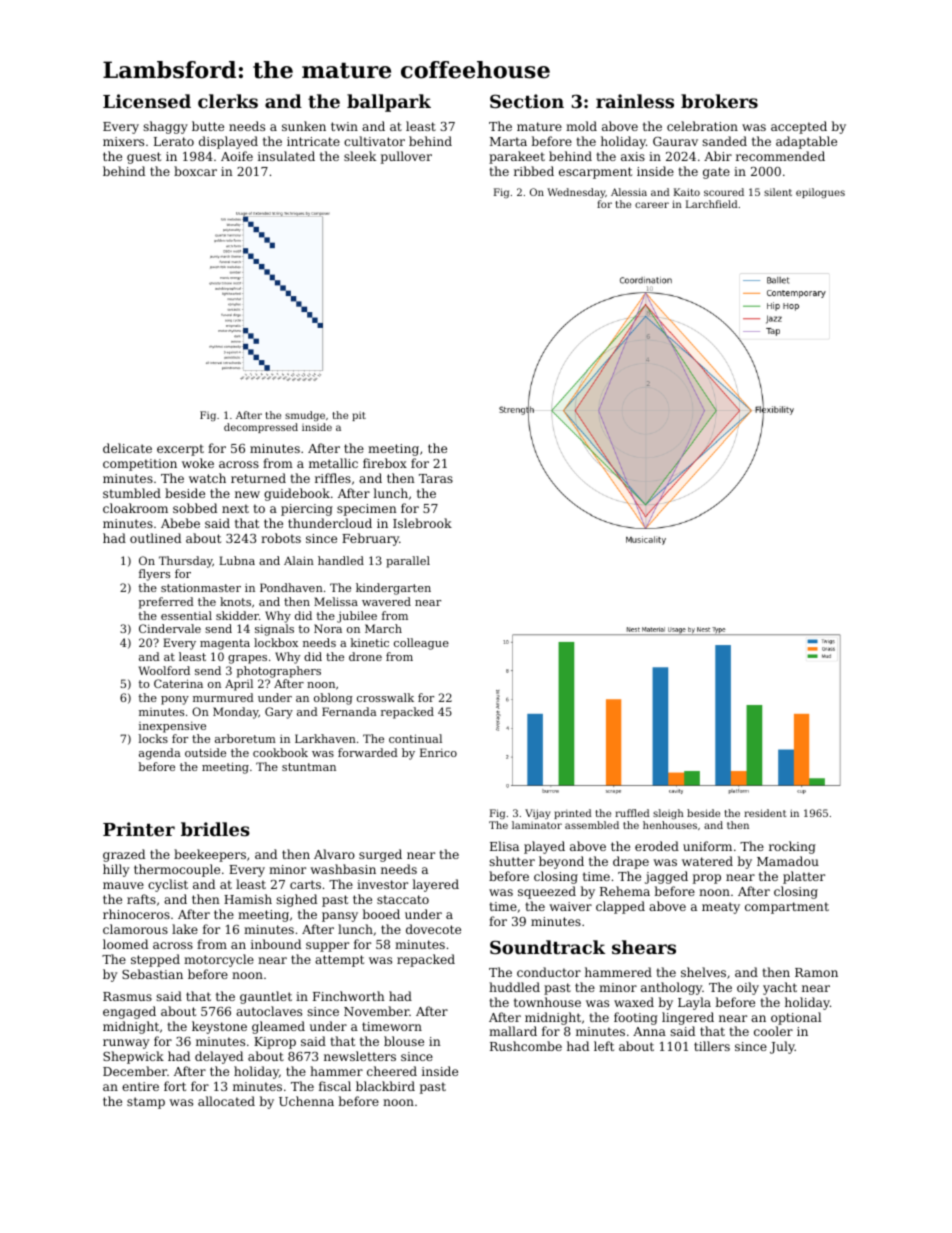 The image size is (952, 1233). Describe the element at coordinates (147, 101) in the screenshot. I see `Licensed` at that location.
